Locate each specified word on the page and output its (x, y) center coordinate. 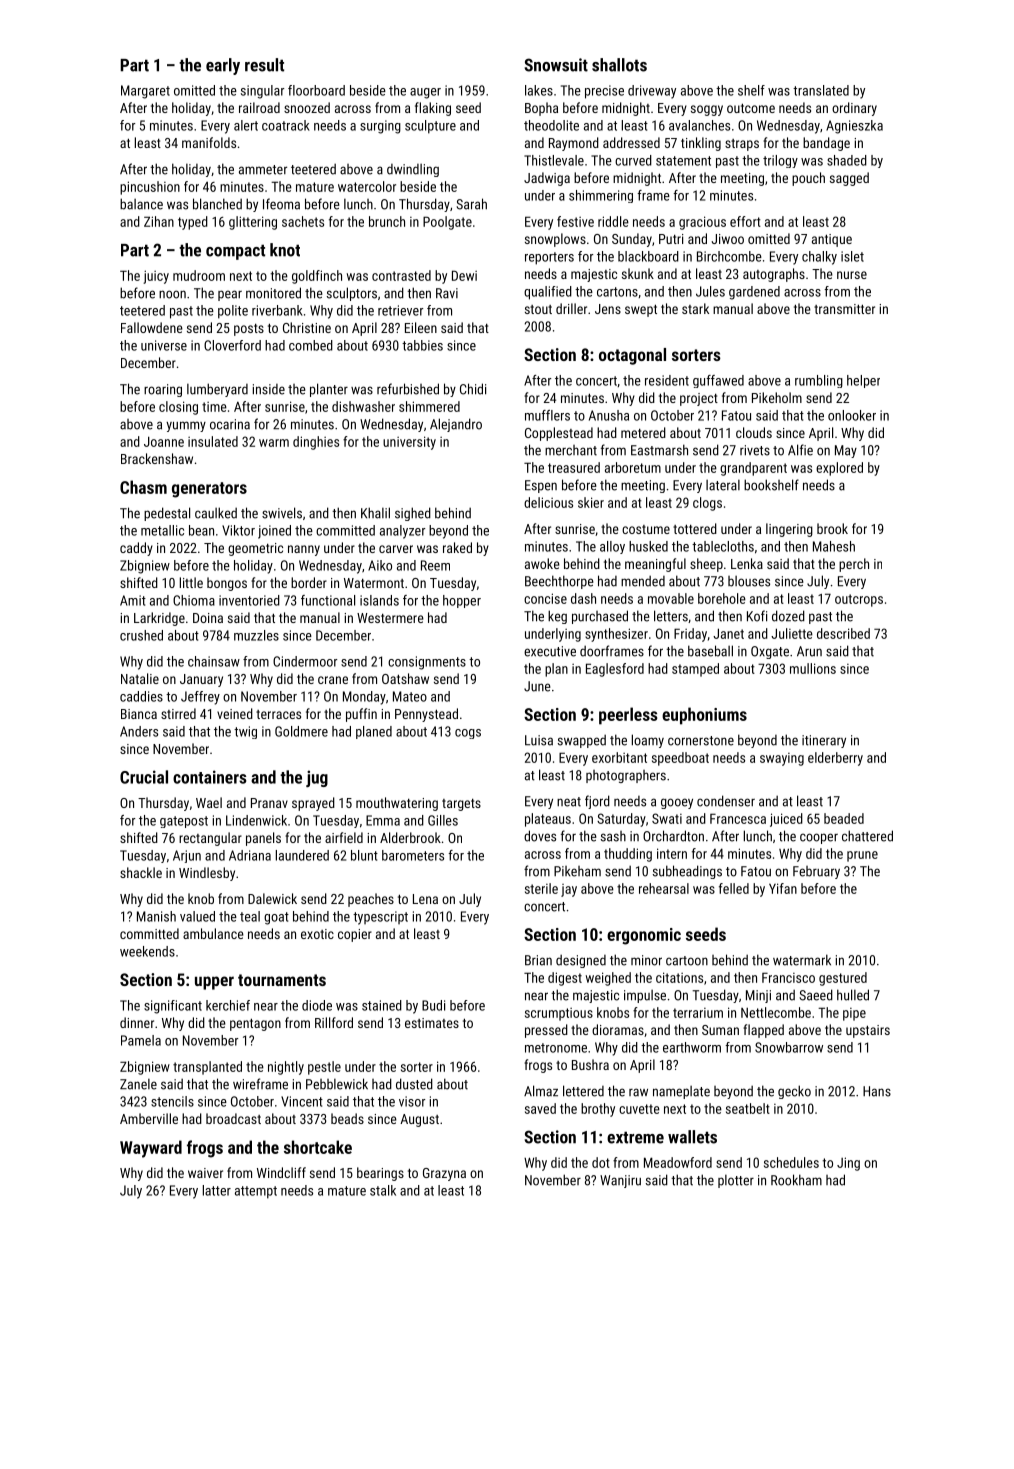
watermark (802, 960)
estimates (432, 1023)
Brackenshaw (157, 458)
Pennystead (426, 715)
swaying (782, 759)
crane (333, 680)
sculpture (430, 127)
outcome (751, 108)
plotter (736, 1181)
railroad (259, 107)
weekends (147, 951)
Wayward (151, 1149)
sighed (413, 514)
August (419, 1120)
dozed (788, 616)
